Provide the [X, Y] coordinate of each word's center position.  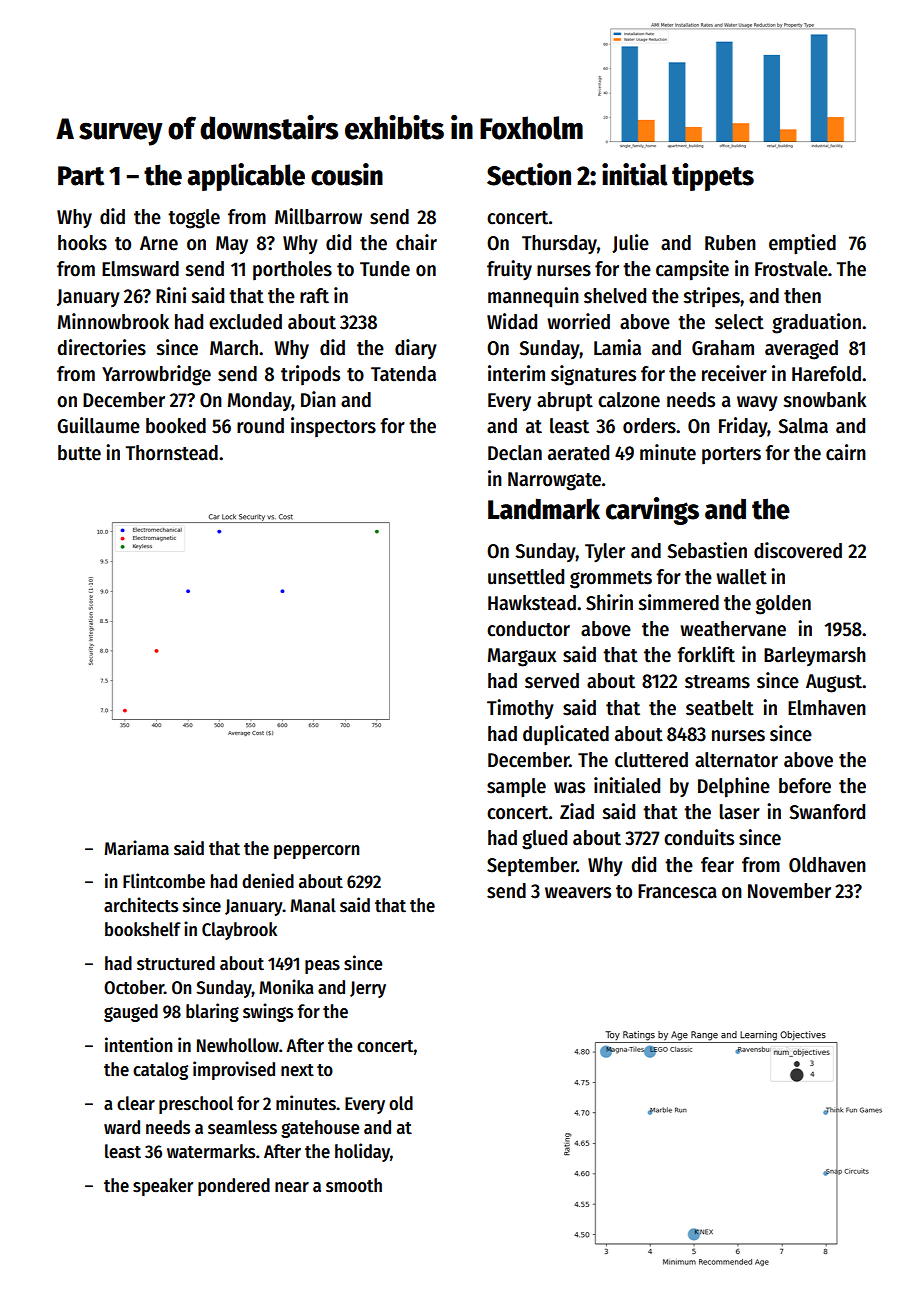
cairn [846, 452]
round [260, 426]
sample [516, 788]
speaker [163, 1187]
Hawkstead [532, 603]
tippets [713, 177]
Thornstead [171, 453]
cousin [347, 174]
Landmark [544, 509]
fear [717, 865]
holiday [362, 1152]
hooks [82, 243]
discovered [798, 550]
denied [268, 881]
